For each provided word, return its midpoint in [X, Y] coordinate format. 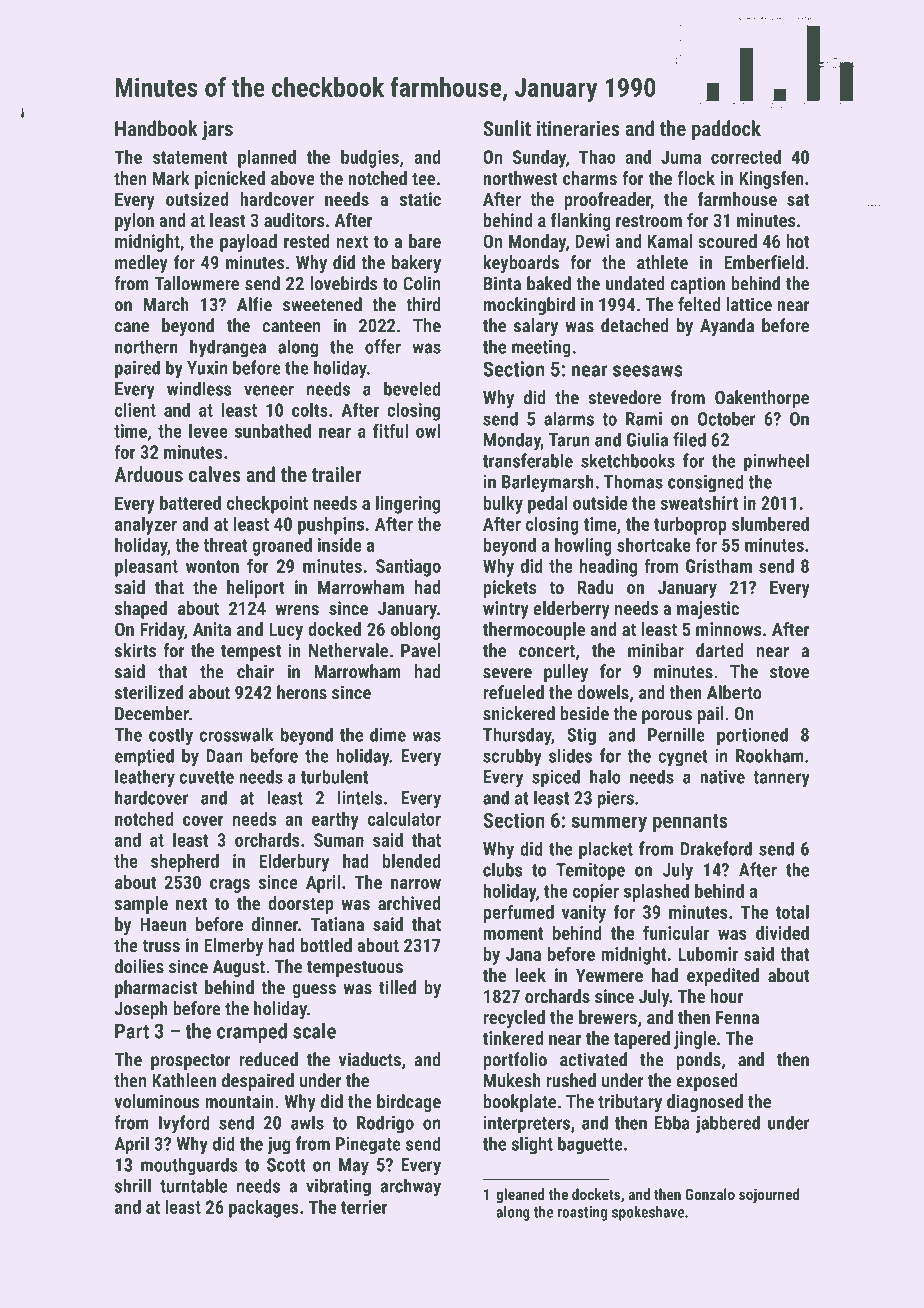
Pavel [420, 650]
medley [141, 264]
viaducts [370, 1059]
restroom [649, 220]
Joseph [141, 1010]
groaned [282, 547]
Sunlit [507, 128]
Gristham [719, 566]
